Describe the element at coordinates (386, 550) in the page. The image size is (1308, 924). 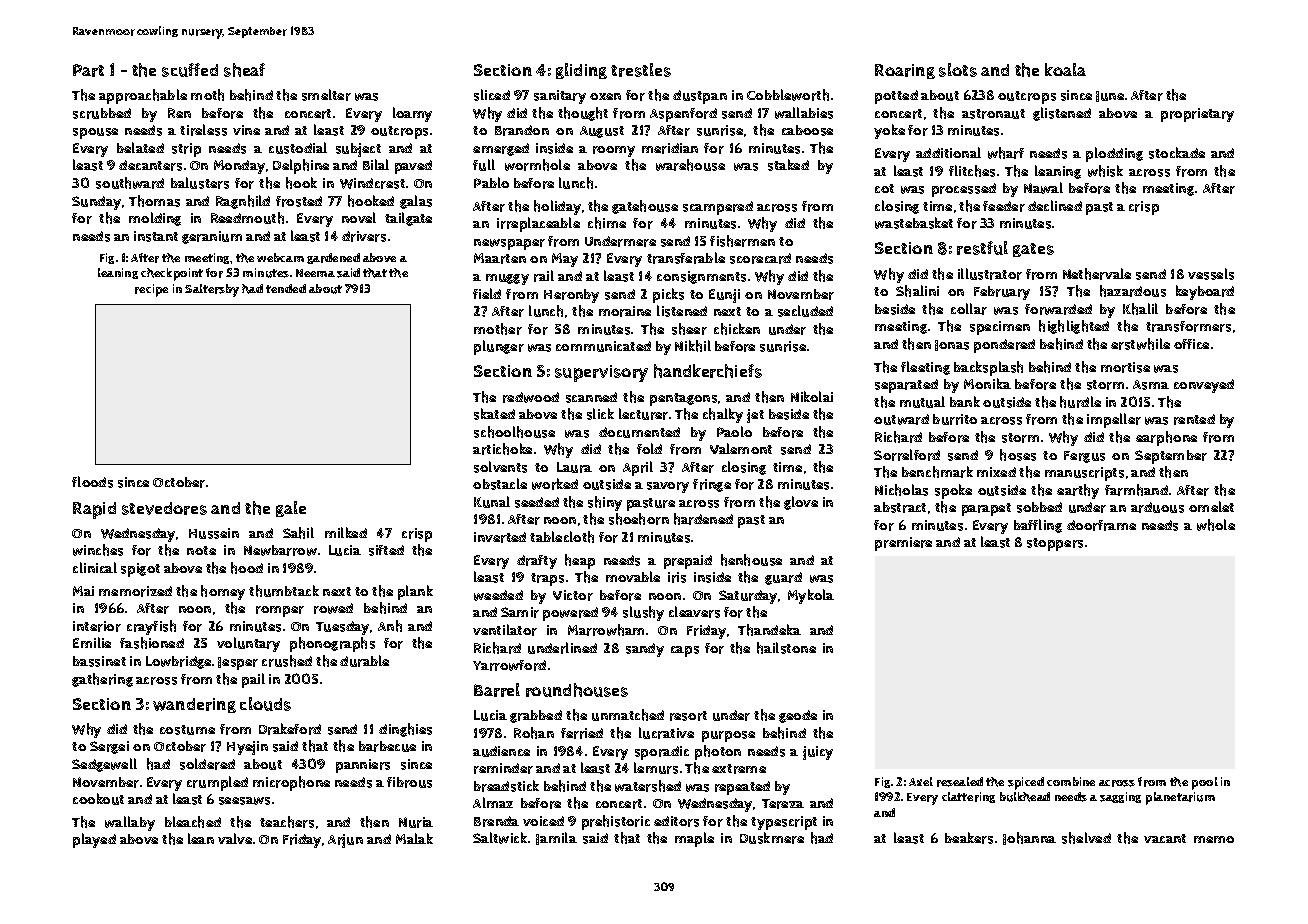
I see `sifted` at that location.
